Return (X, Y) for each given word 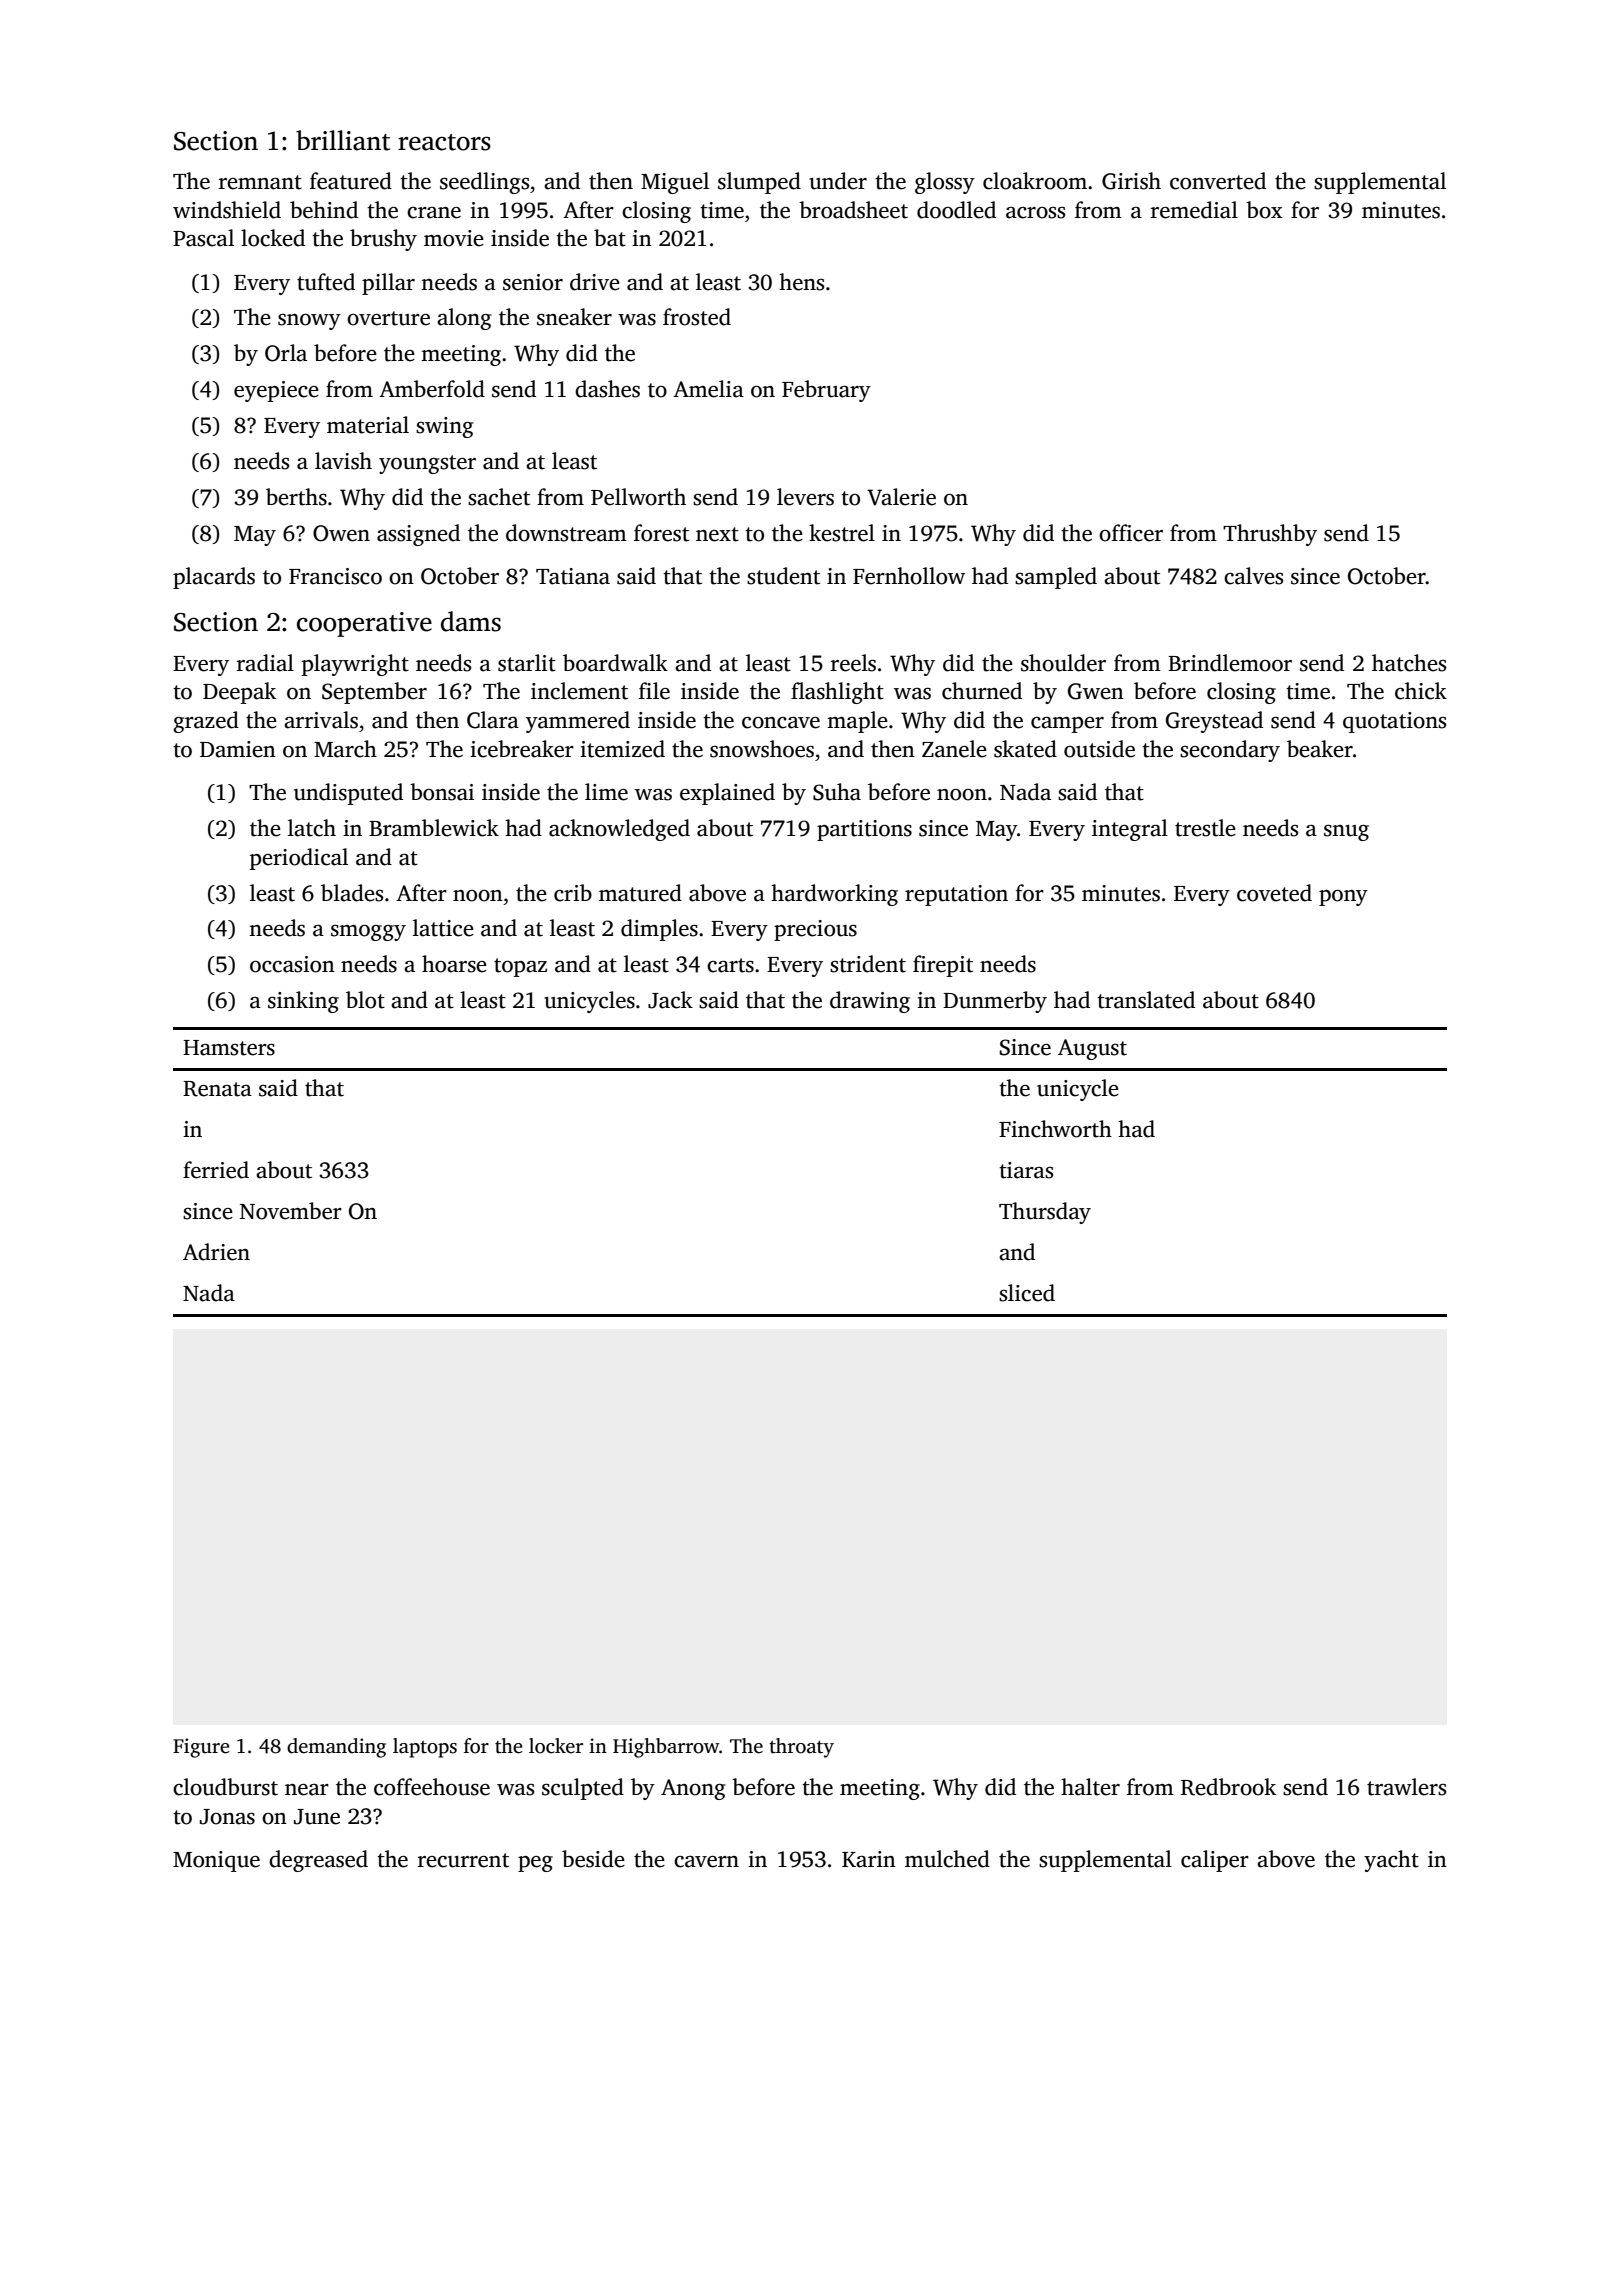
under (838, 181)
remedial (1194, 210)
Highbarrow (666, 1748)
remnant (260, 182)
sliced (1027, 1293)
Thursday (1045, 1213)
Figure (201, 1748)
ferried (216, 1170)
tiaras (1026, 1170)
